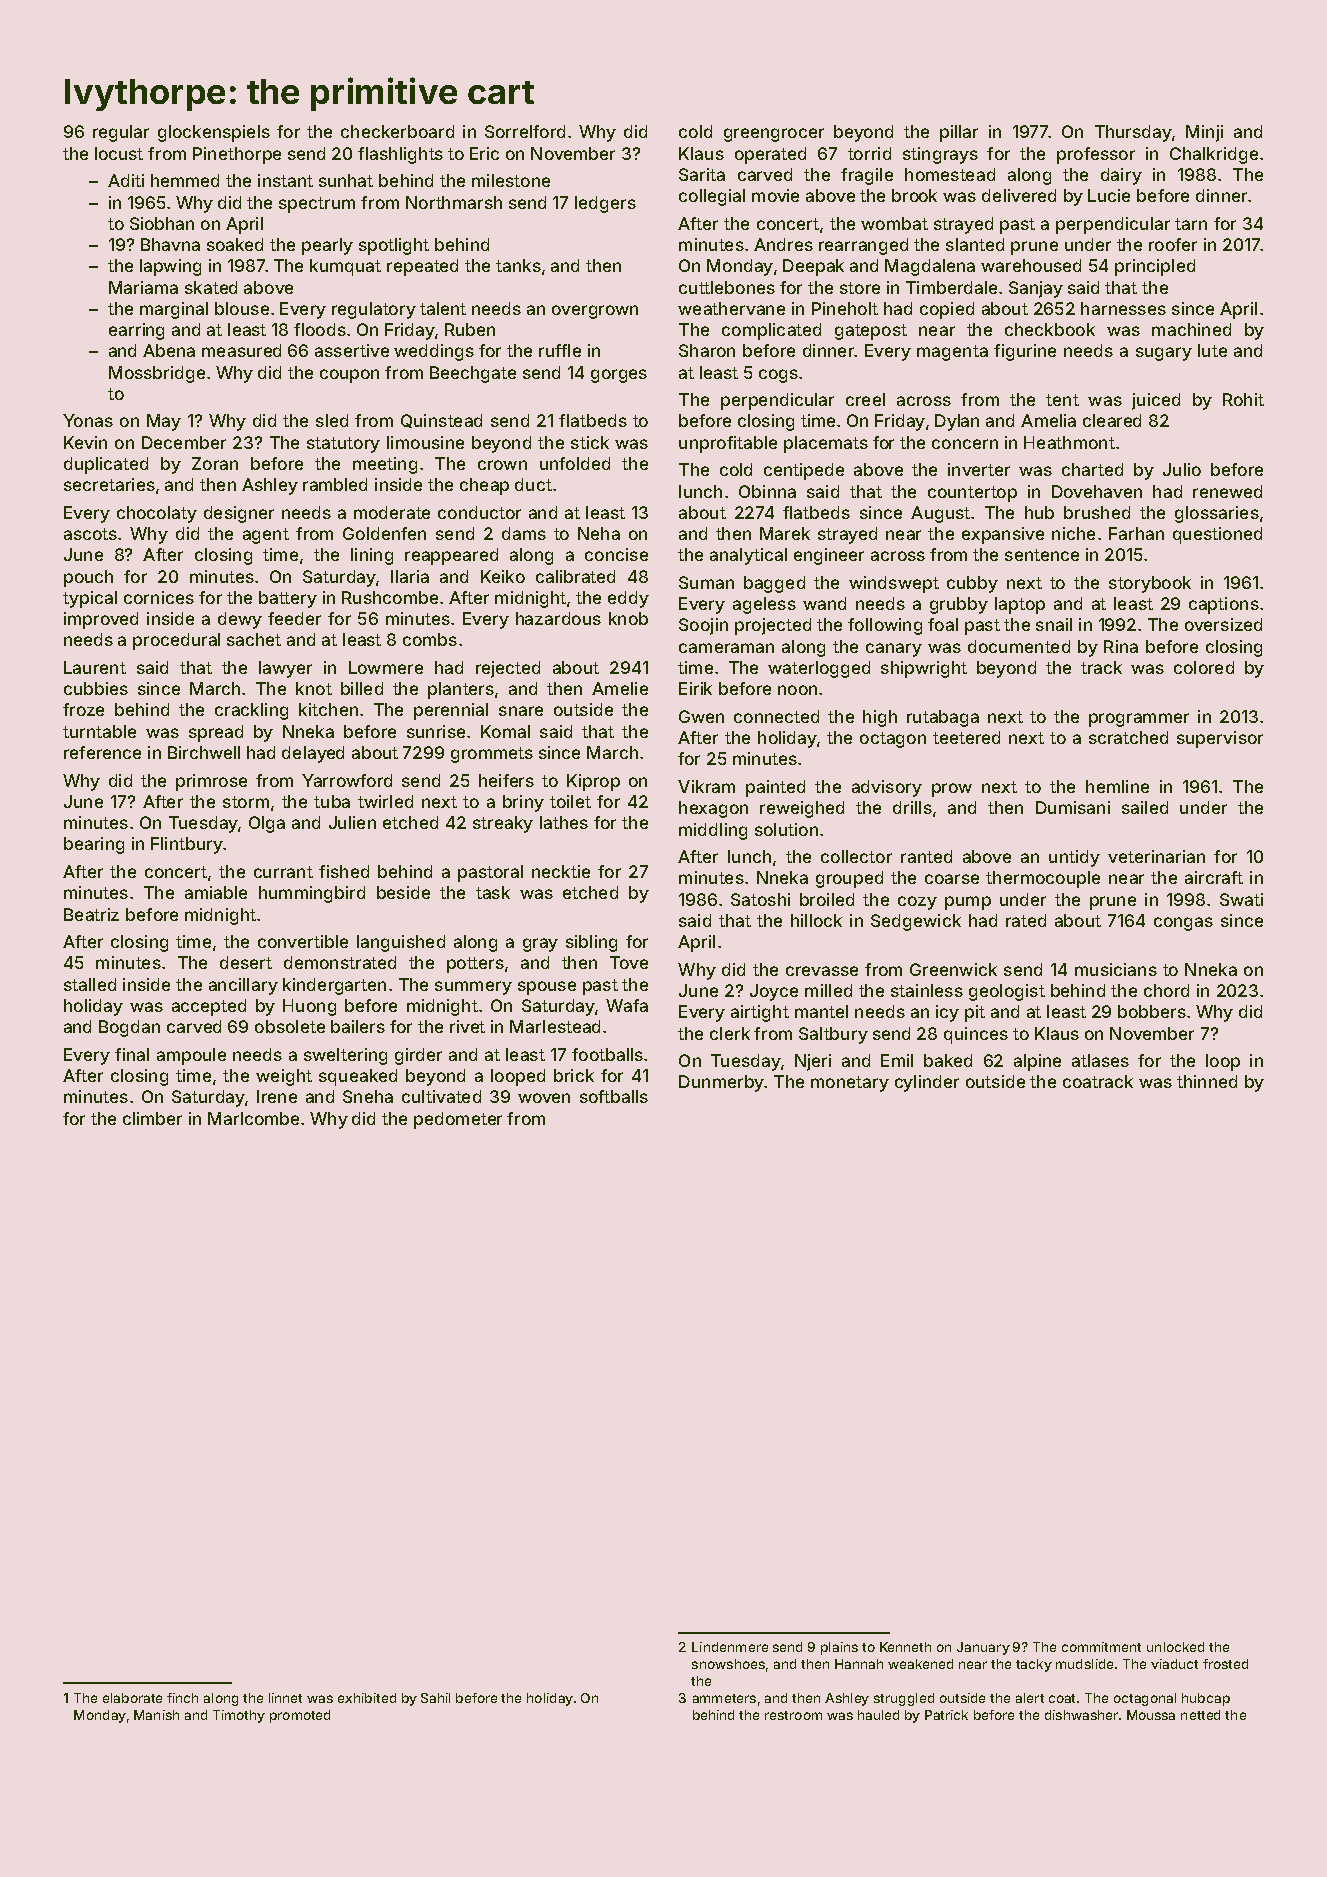 This document has width=1327, height=1877. What do you see at coordinates (983, 1648) in the document?
I see `January` at bounding box center [983, 1648].
